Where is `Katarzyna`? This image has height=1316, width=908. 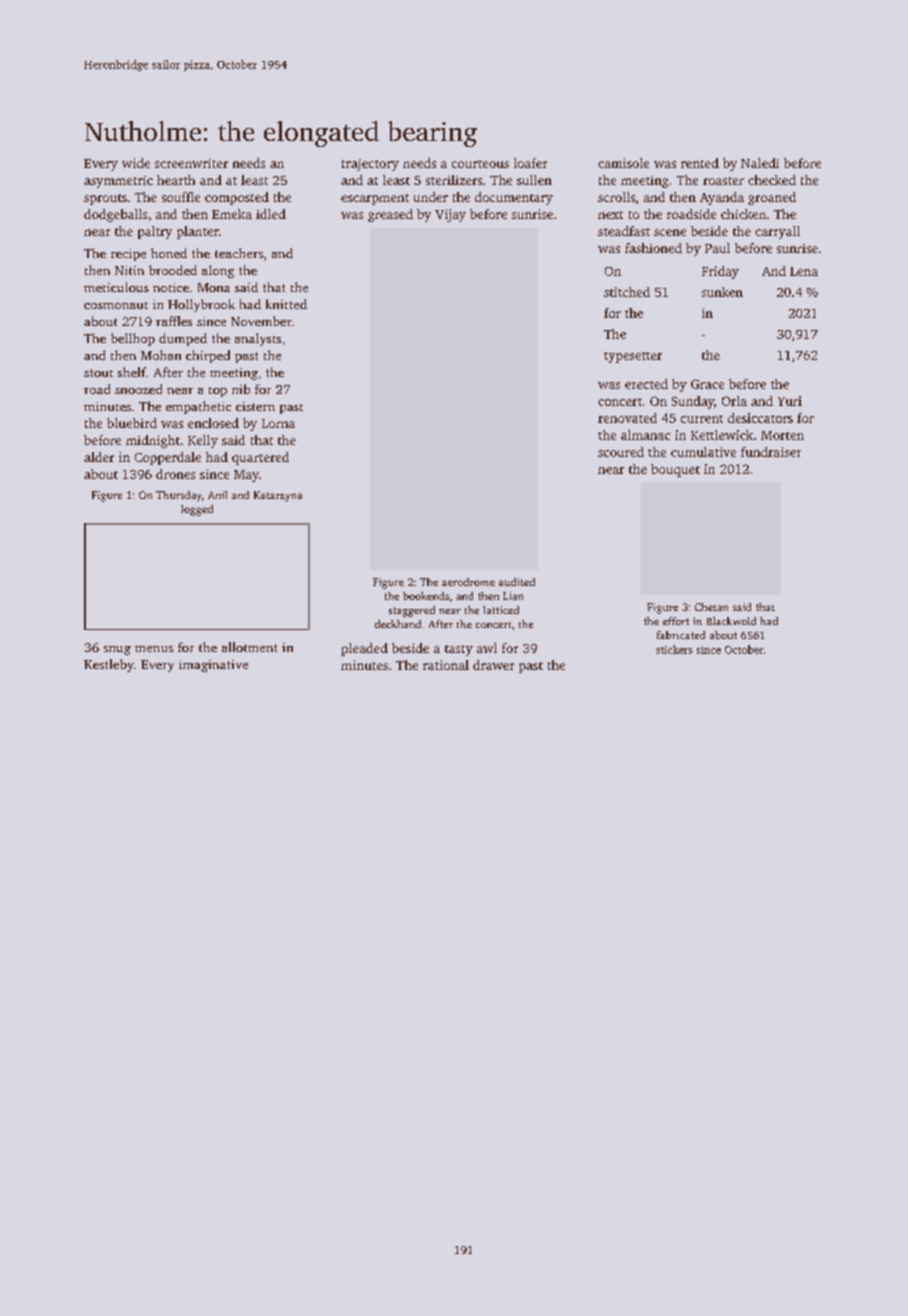
Katarzyna is located at coordinates (278, 496).
